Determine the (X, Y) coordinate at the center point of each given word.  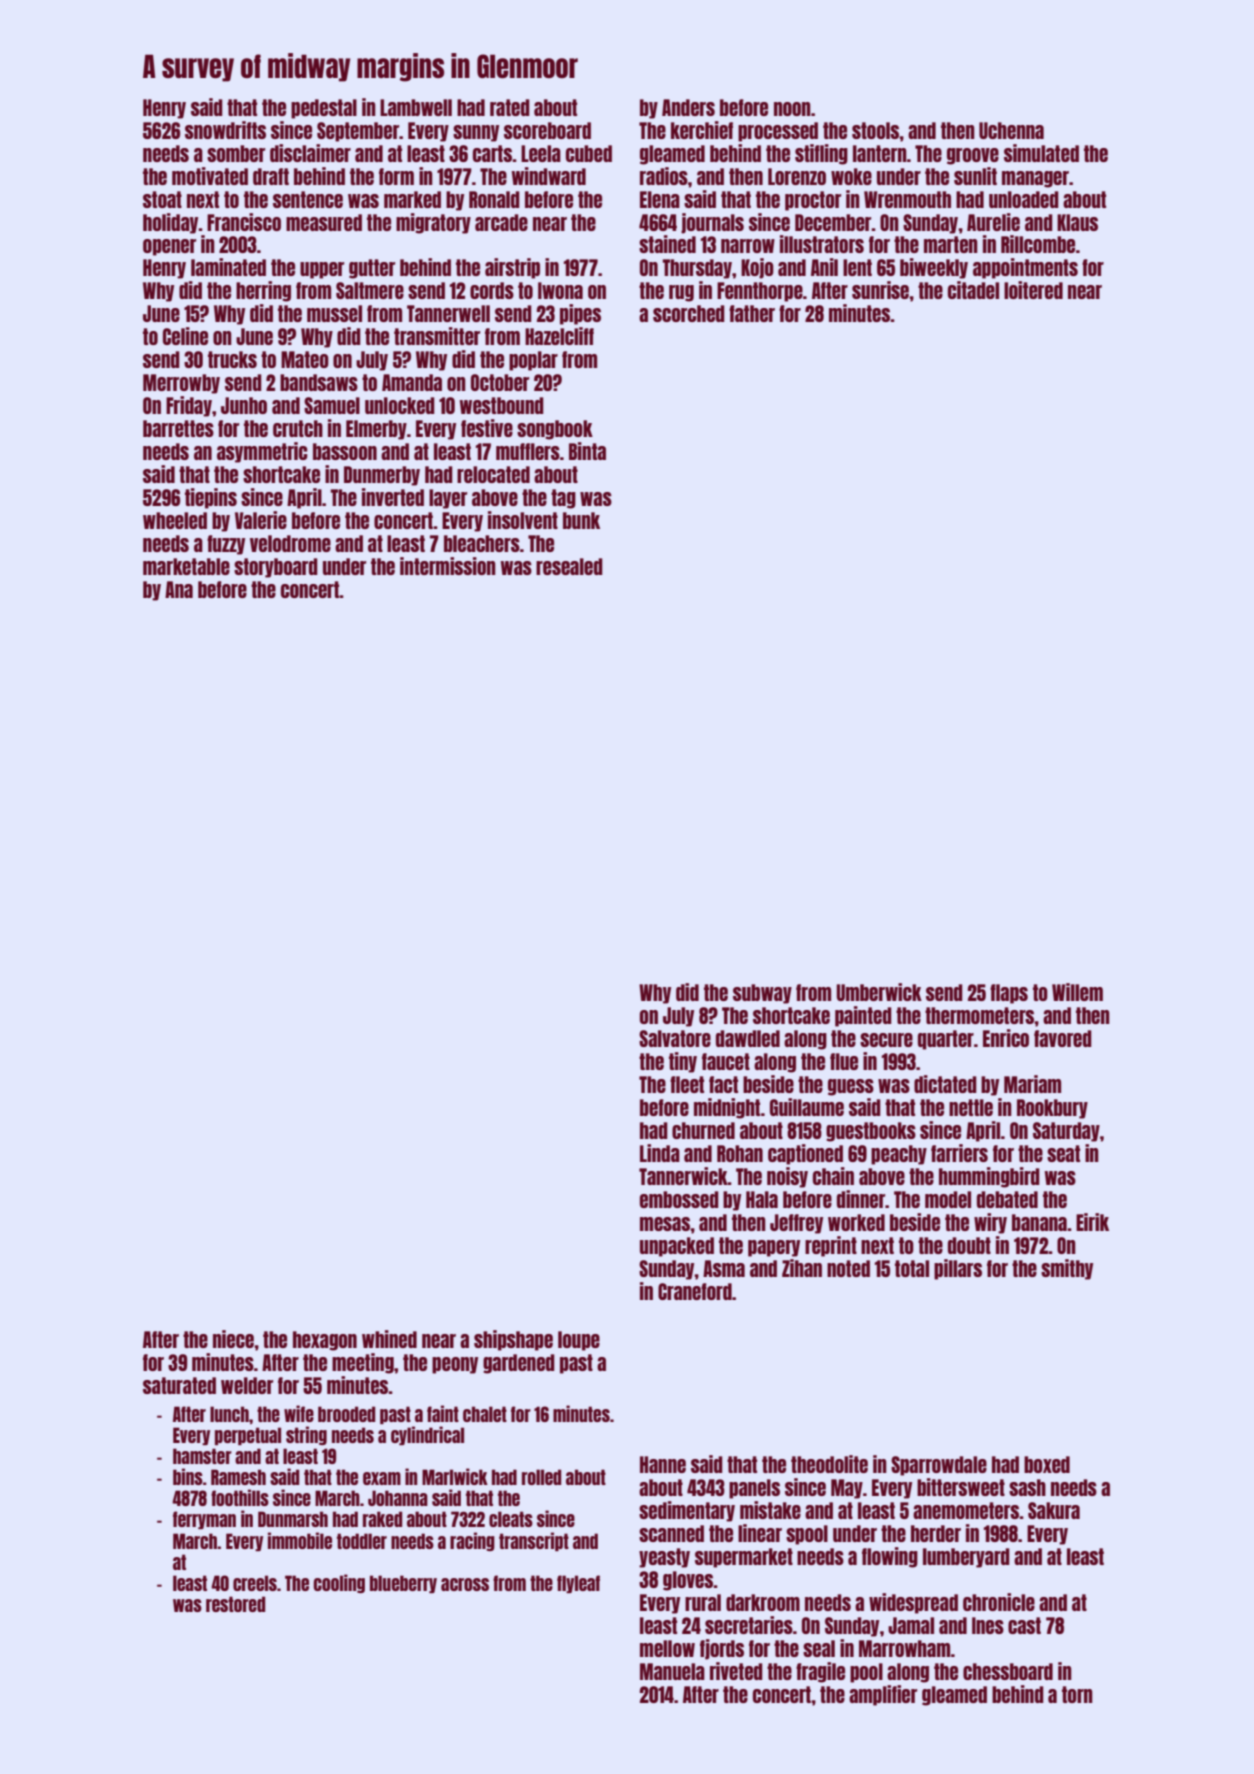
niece (233, 1339)
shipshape (513, 1340)
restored (235, 1604)
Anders (688, 107)
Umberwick (879, 992)
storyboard (276, 568)
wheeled (175, 520)
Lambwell (416, 107)
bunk (581, 520)
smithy (1067, 1269)
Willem (1077, 992)
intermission (448, 566)
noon (792, 109)
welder (247, 1385)
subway (762, 994)
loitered (1033, 290)
